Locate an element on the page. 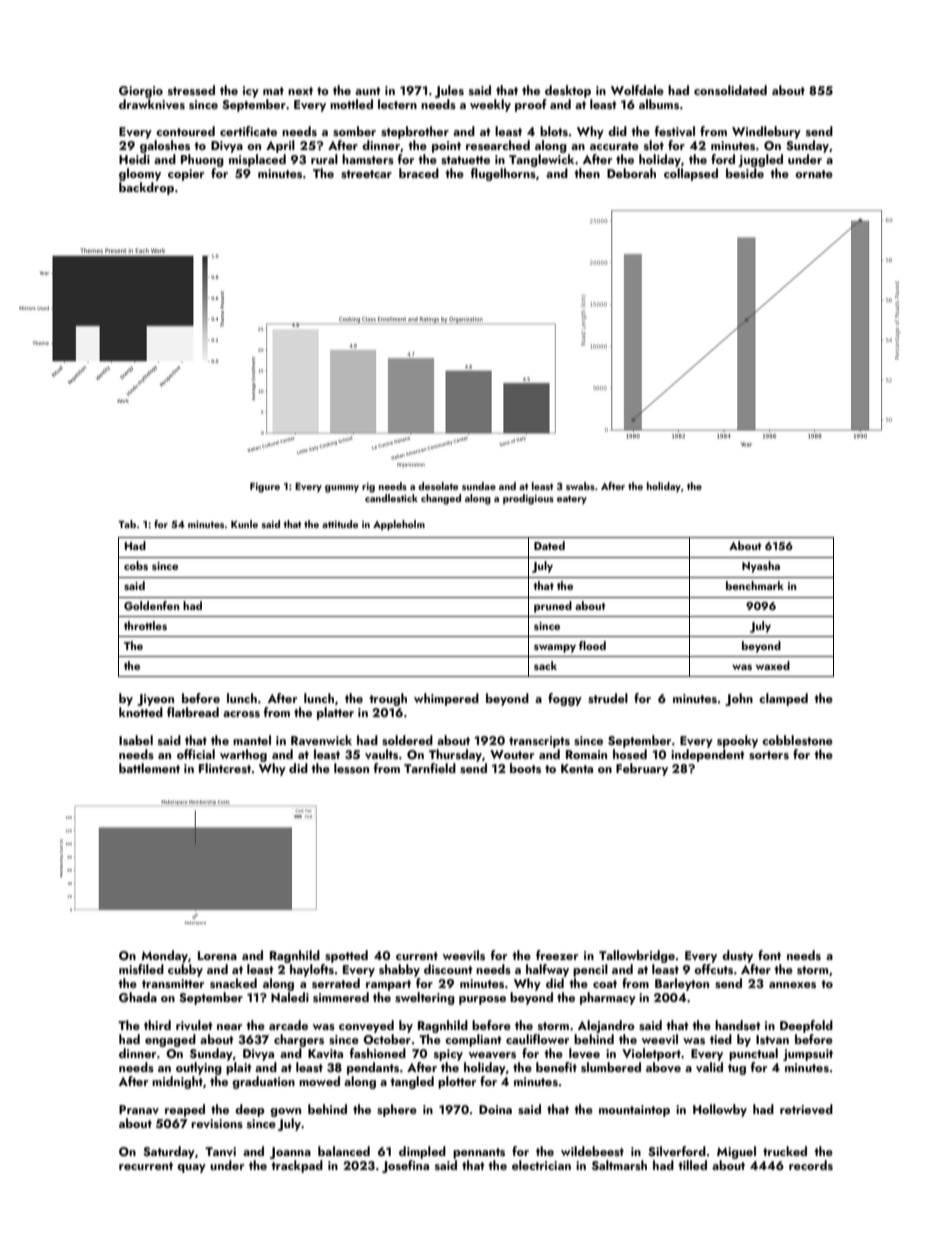  backdrop is located at coordinates (146, 188).
